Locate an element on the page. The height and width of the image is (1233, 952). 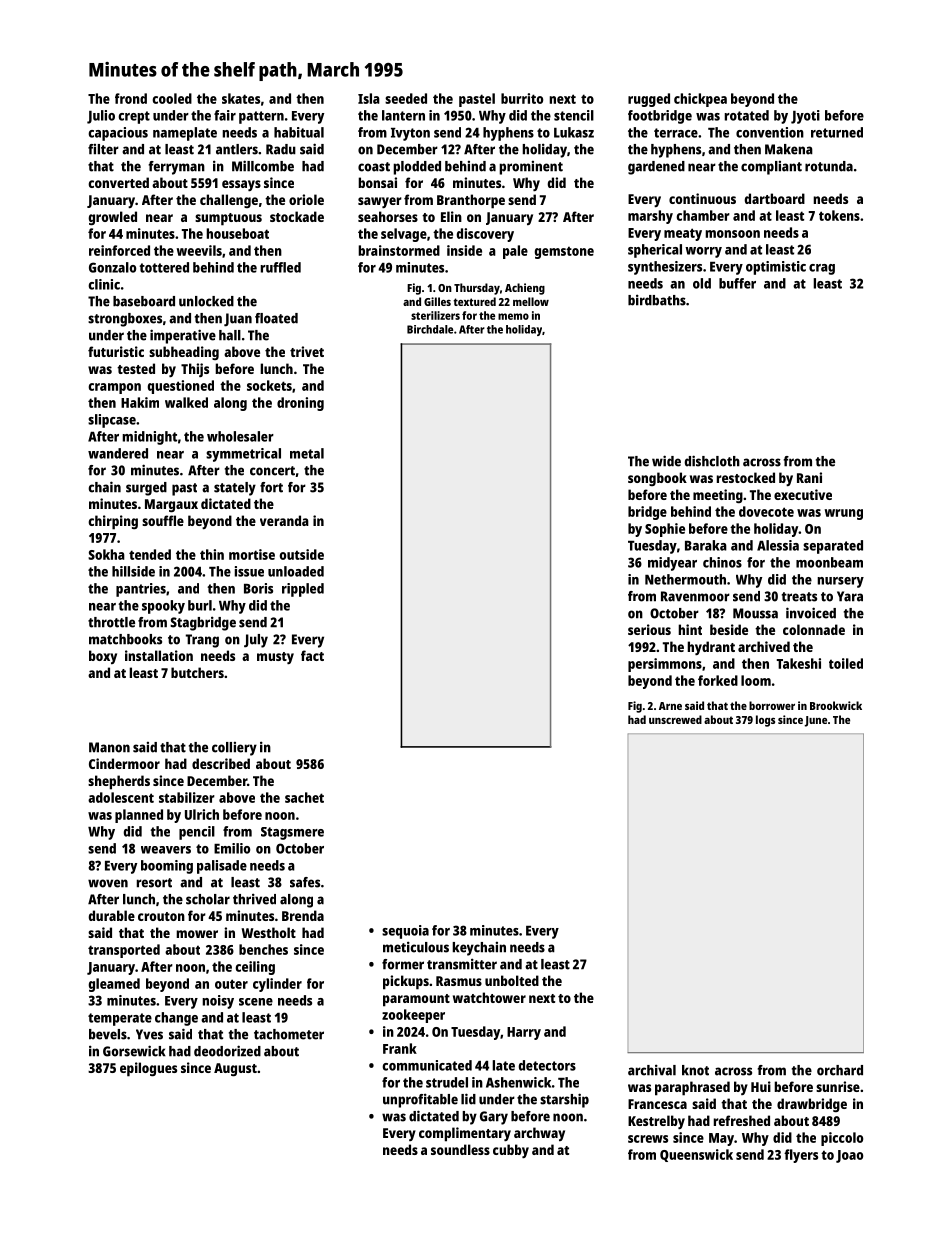
birdbaths is located at coordinates (657, 300).
